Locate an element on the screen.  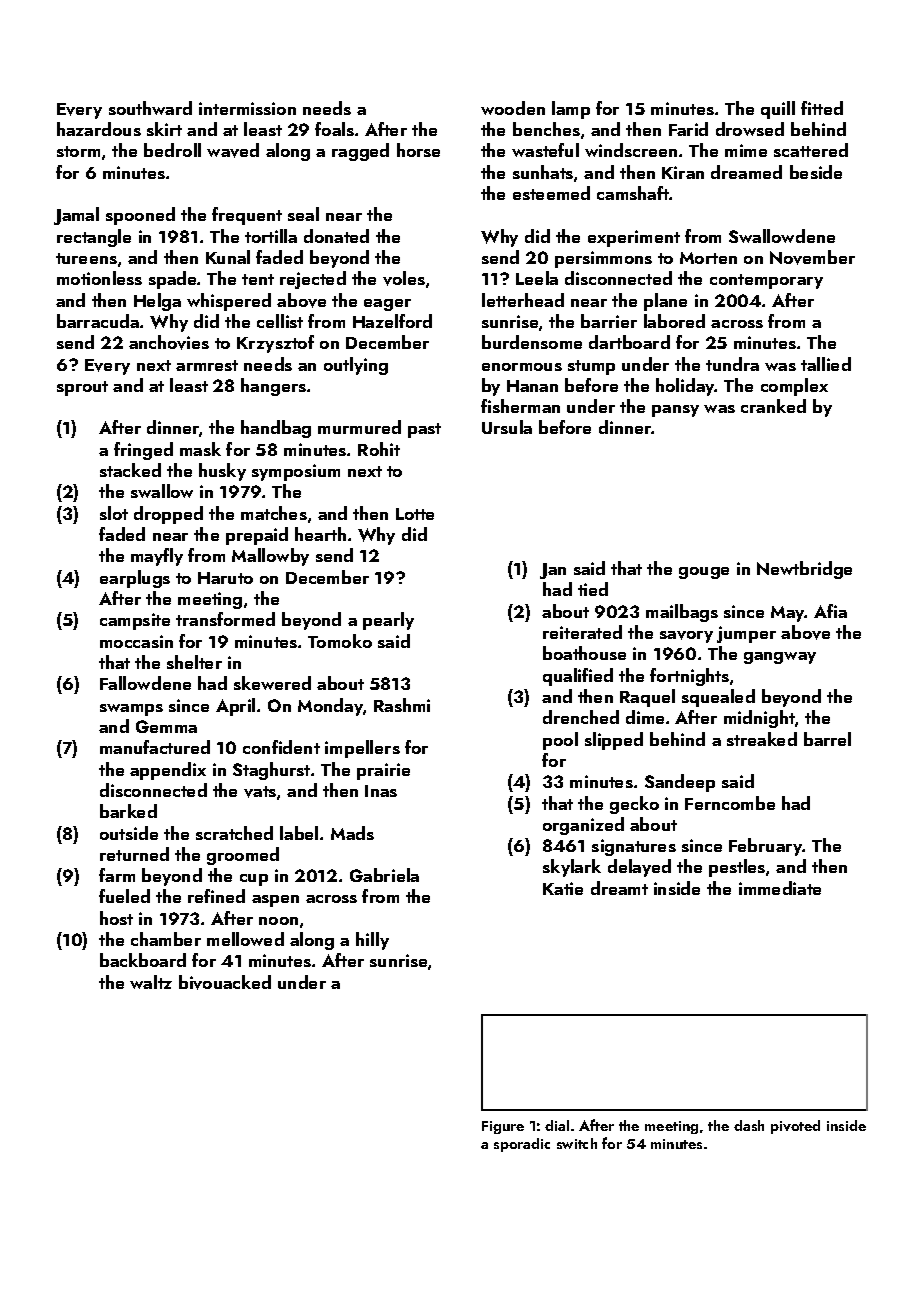
southward is located at coordinates (150, 108).
